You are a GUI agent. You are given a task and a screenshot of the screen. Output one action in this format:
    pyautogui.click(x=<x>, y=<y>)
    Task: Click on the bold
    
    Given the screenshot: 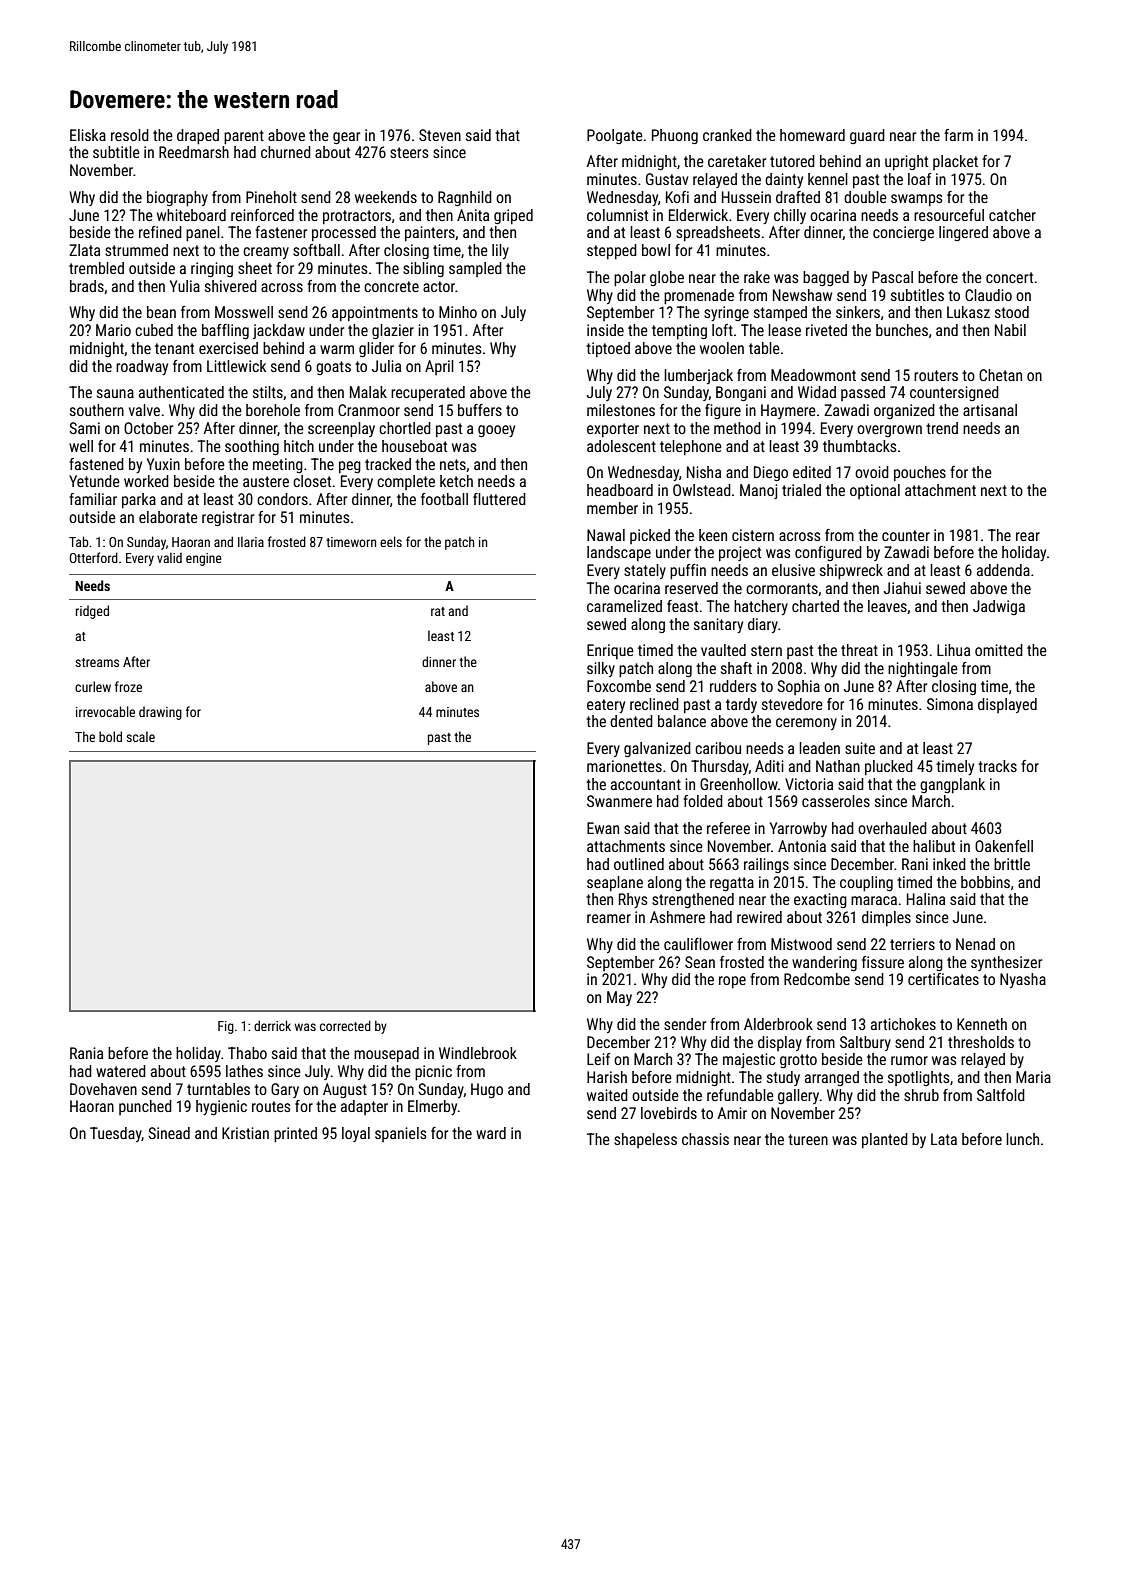 What is the action you would take?
    pyautogui.click(x=110, y=736)
